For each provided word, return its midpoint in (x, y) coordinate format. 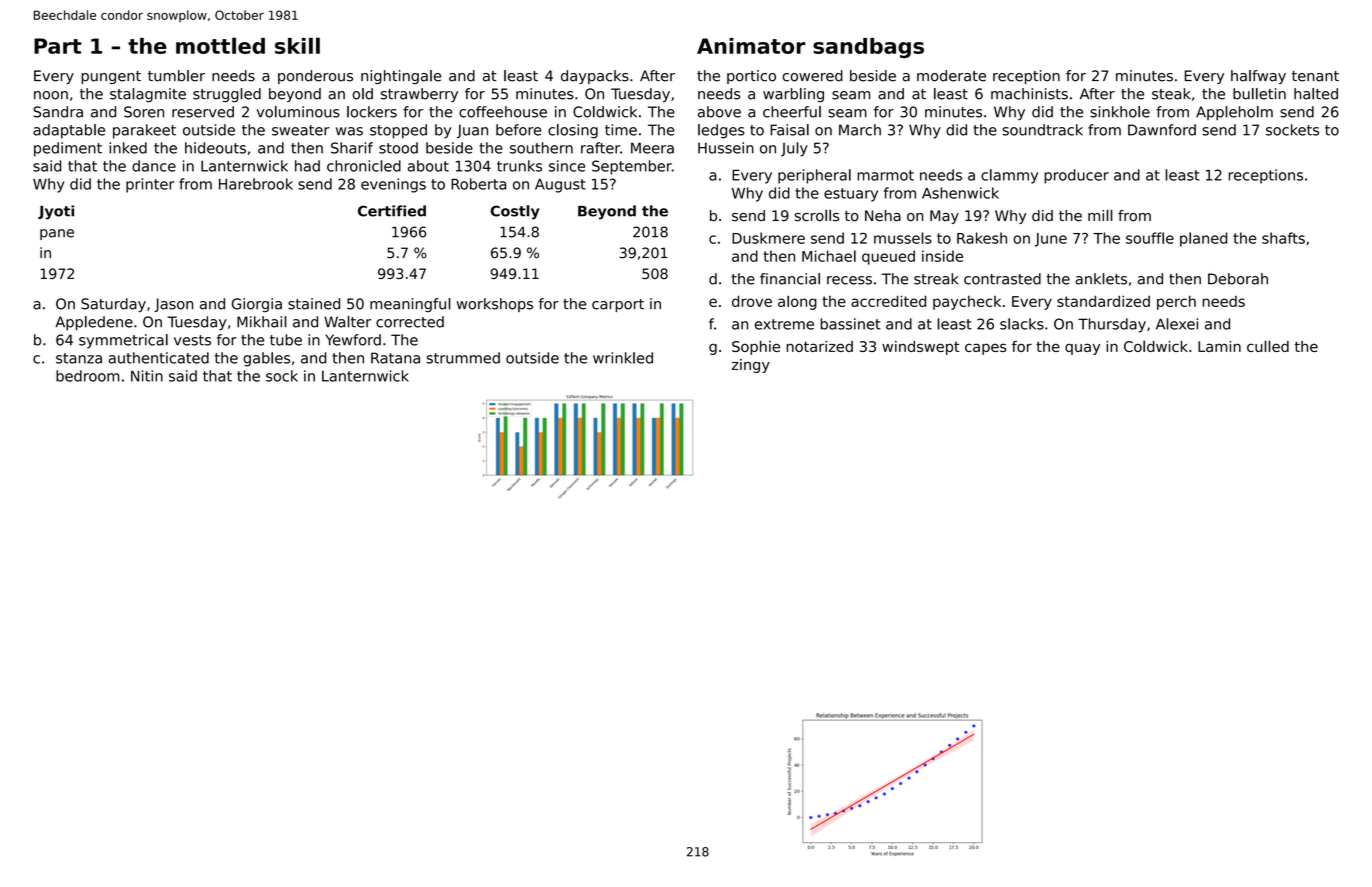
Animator (751, 46)
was (349, 131)
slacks (1022, 324)
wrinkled (623, 358)
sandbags (868, 48)
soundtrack (1042, 130)
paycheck (967, 302)
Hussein (726, 148)
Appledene (94, 323)
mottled (220, 45)
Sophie (756, 348)
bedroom (87, 376)
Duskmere (768, 238)
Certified (392, 211)
